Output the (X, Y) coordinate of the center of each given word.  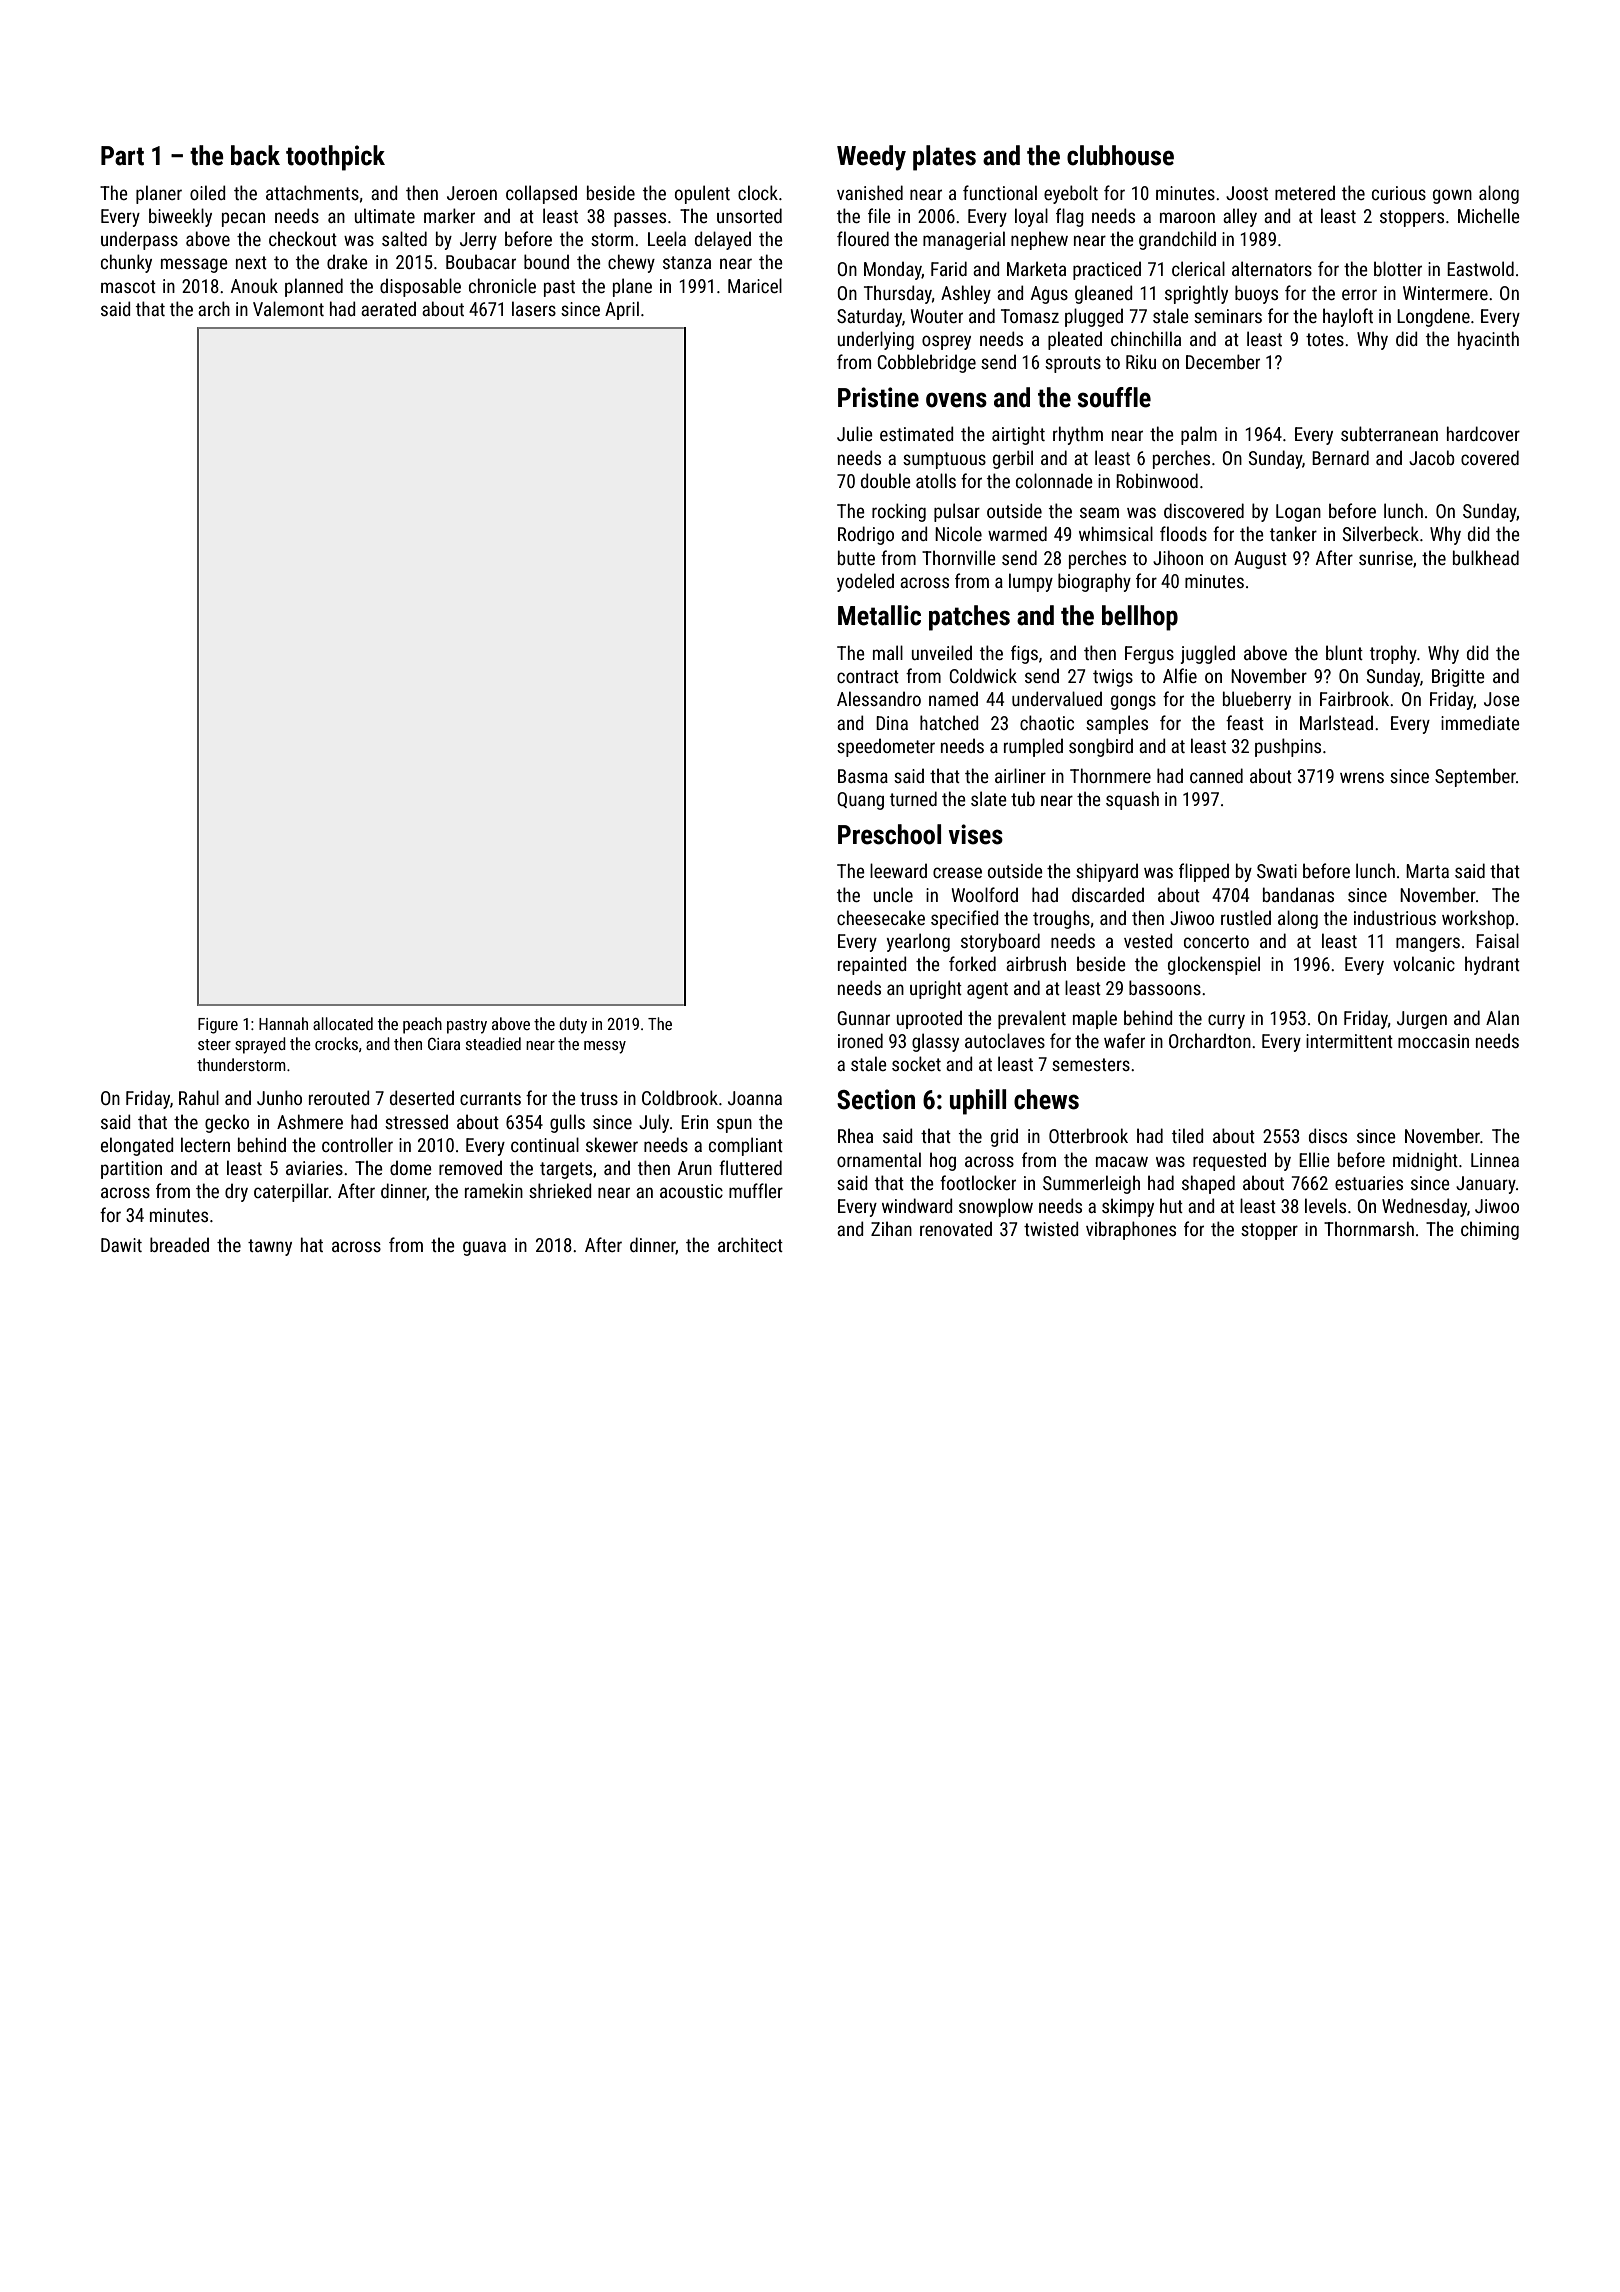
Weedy (871, 158)
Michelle (1489, 215)
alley (1240, 217)
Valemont (288, 308)
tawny (270, 1247)
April (622, 310)
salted (404, 238)
